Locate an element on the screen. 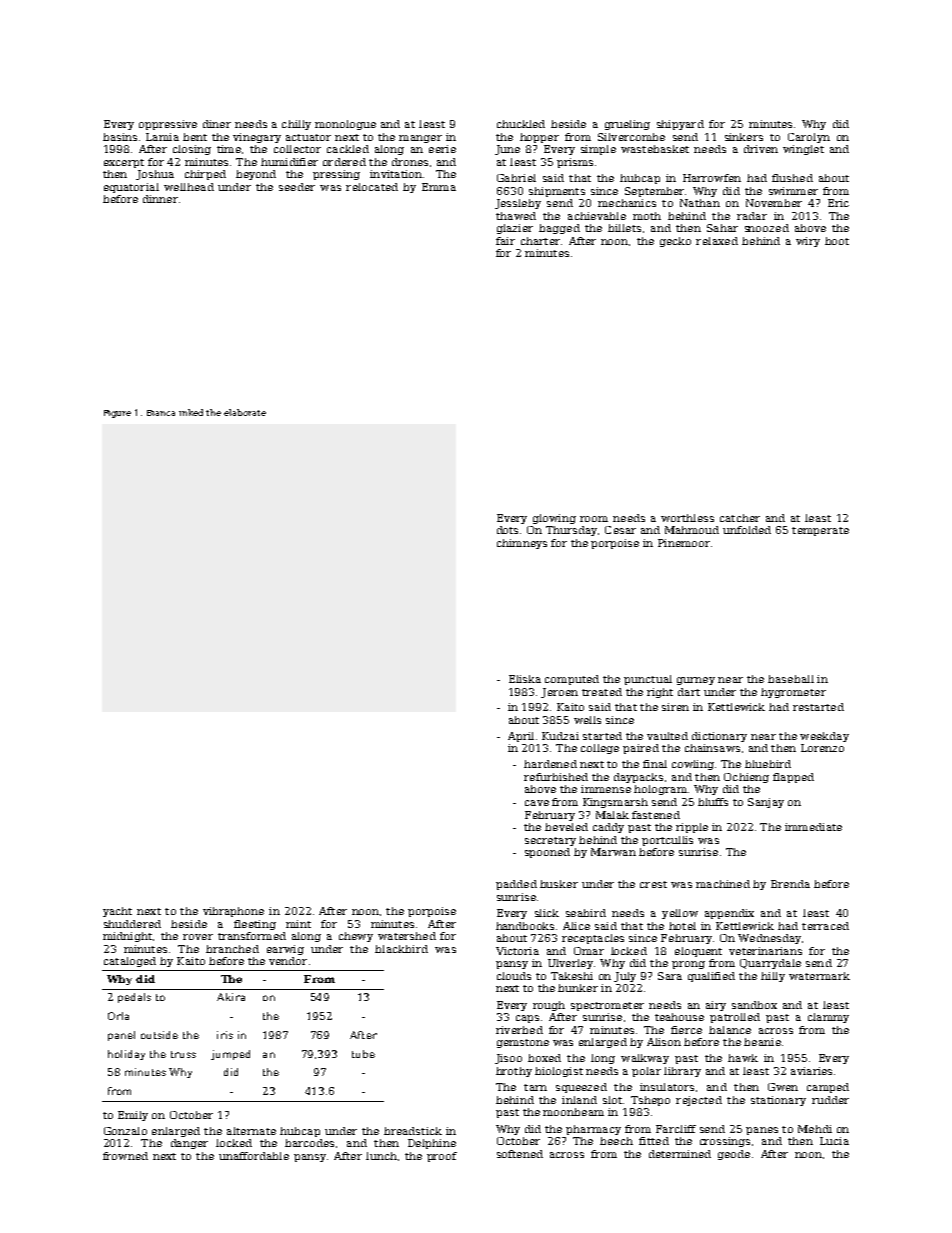 Image resolution: width=952 pixels, height=1233 pixels. proof is located at coordinates (442, 1157).
